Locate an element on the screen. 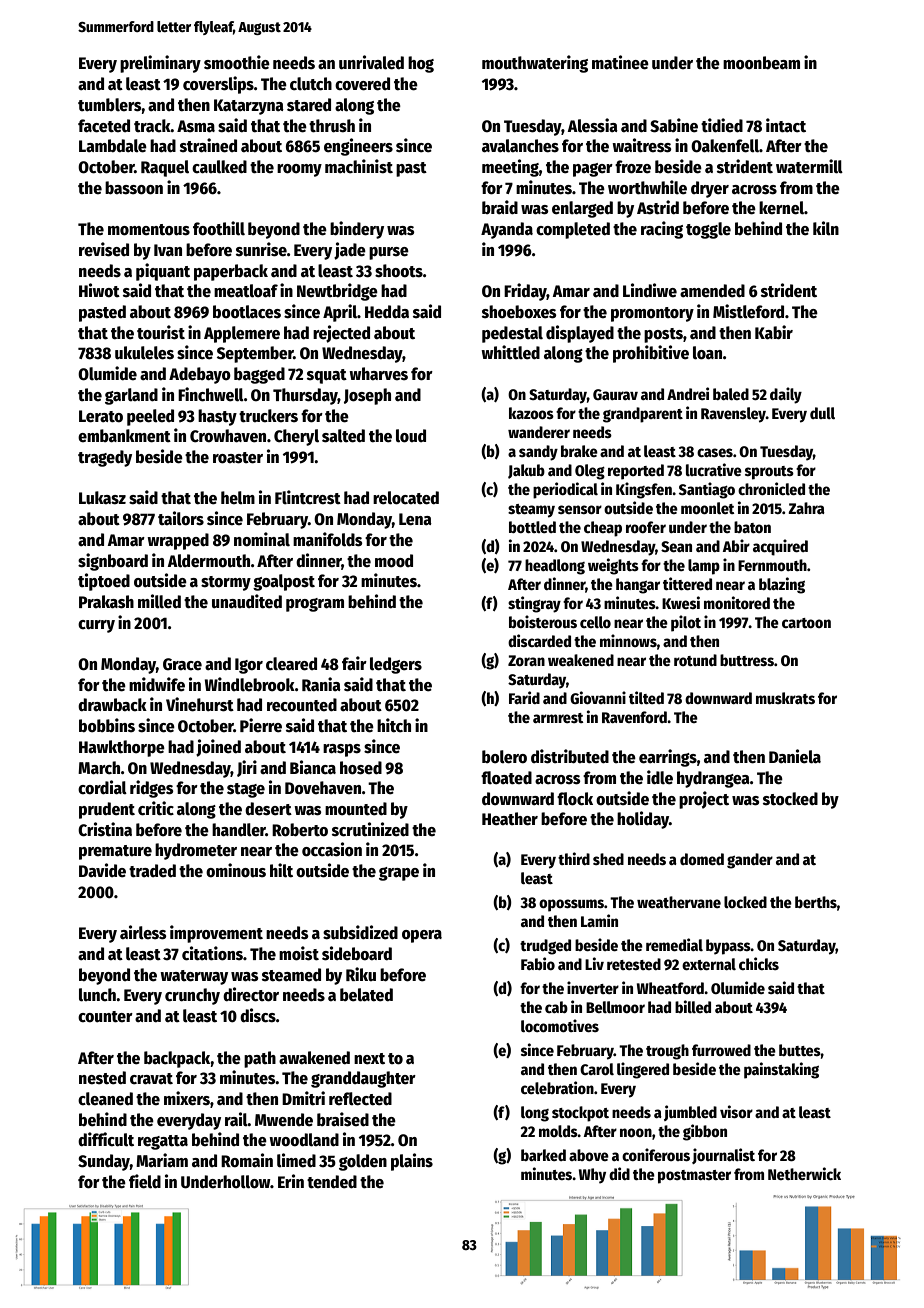 The height and width of the screenshot is (1308, 924). matinee is located at coordinates (620, 62).
